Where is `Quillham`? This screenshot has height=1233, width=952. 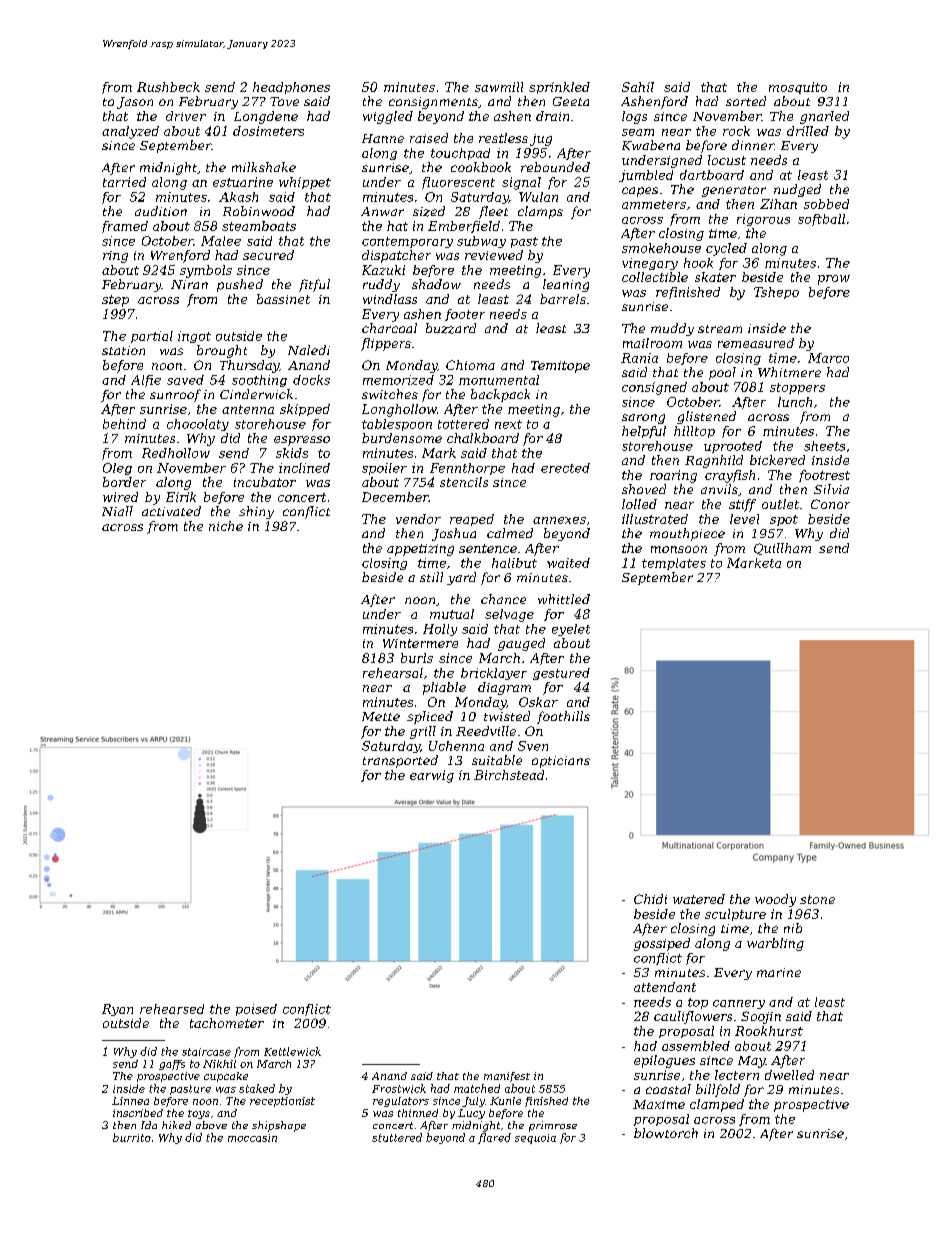
Quillham is located at coordinates (782, 549).
